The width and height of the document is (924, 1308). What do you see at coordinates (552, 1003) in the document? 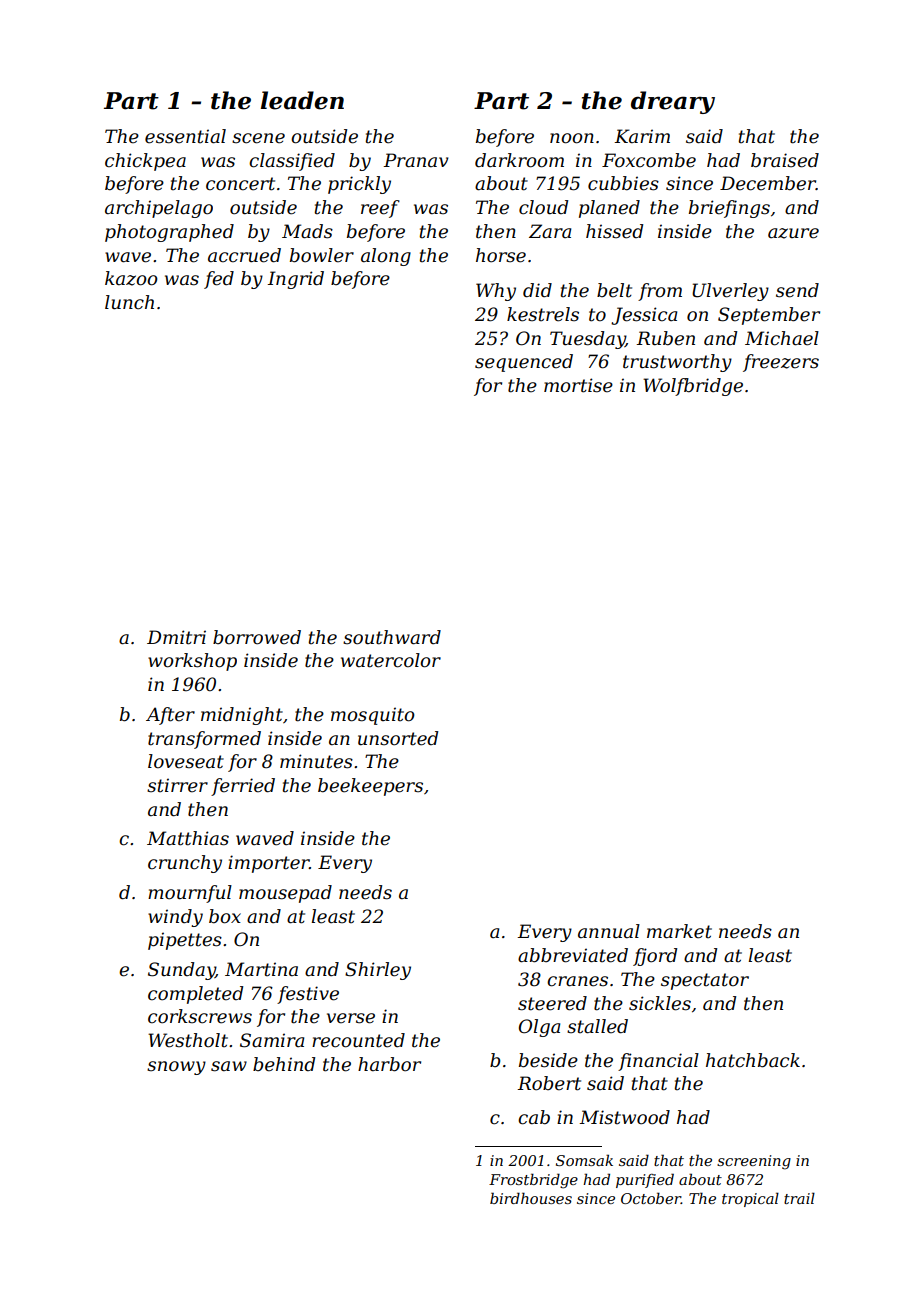
I see `steered` at bounding box center [552, 1003].
